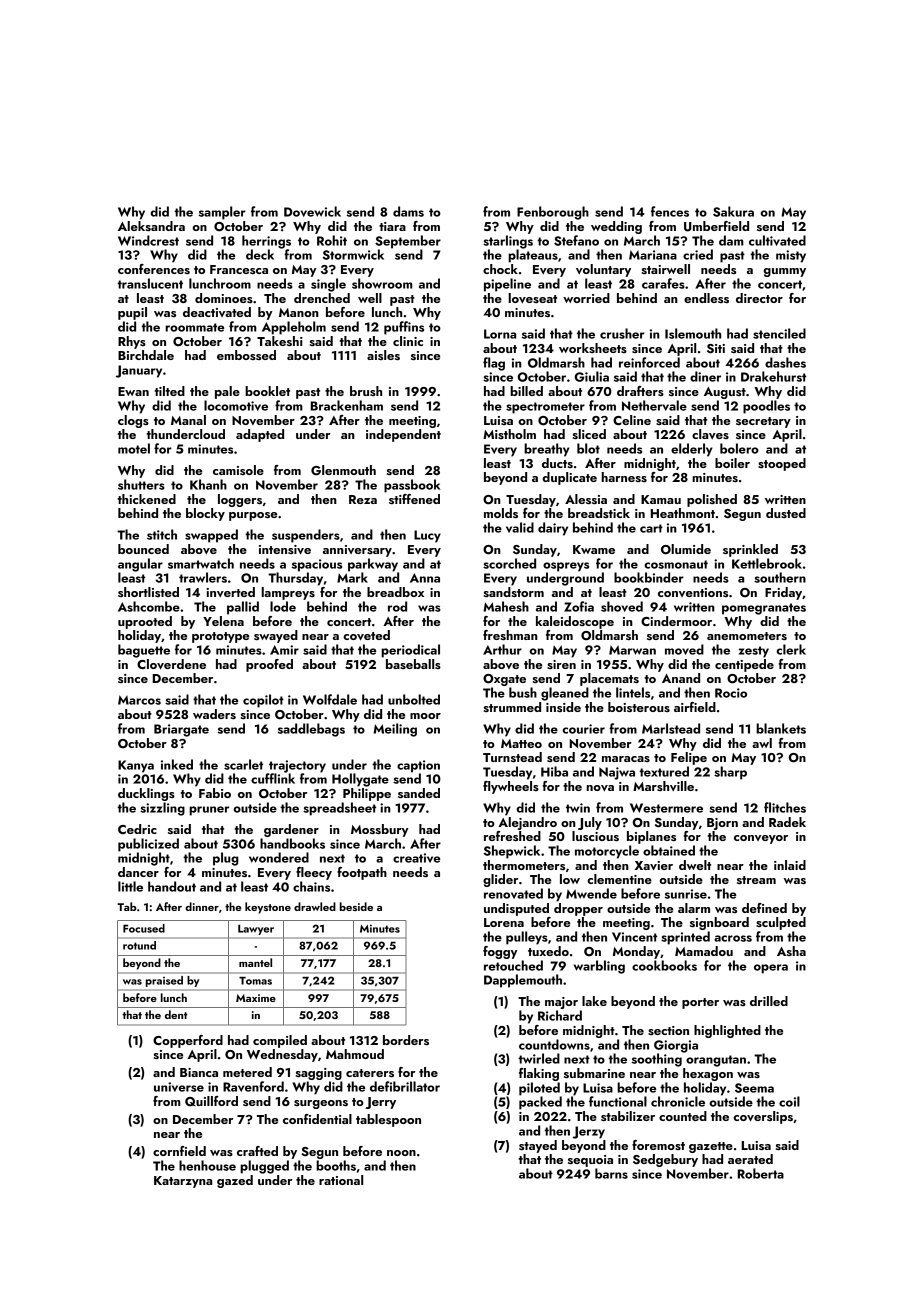 This image has height=1308, width=924. Describe the element at coordinates (341, 1180) in the image. I see `rational` at that location.
